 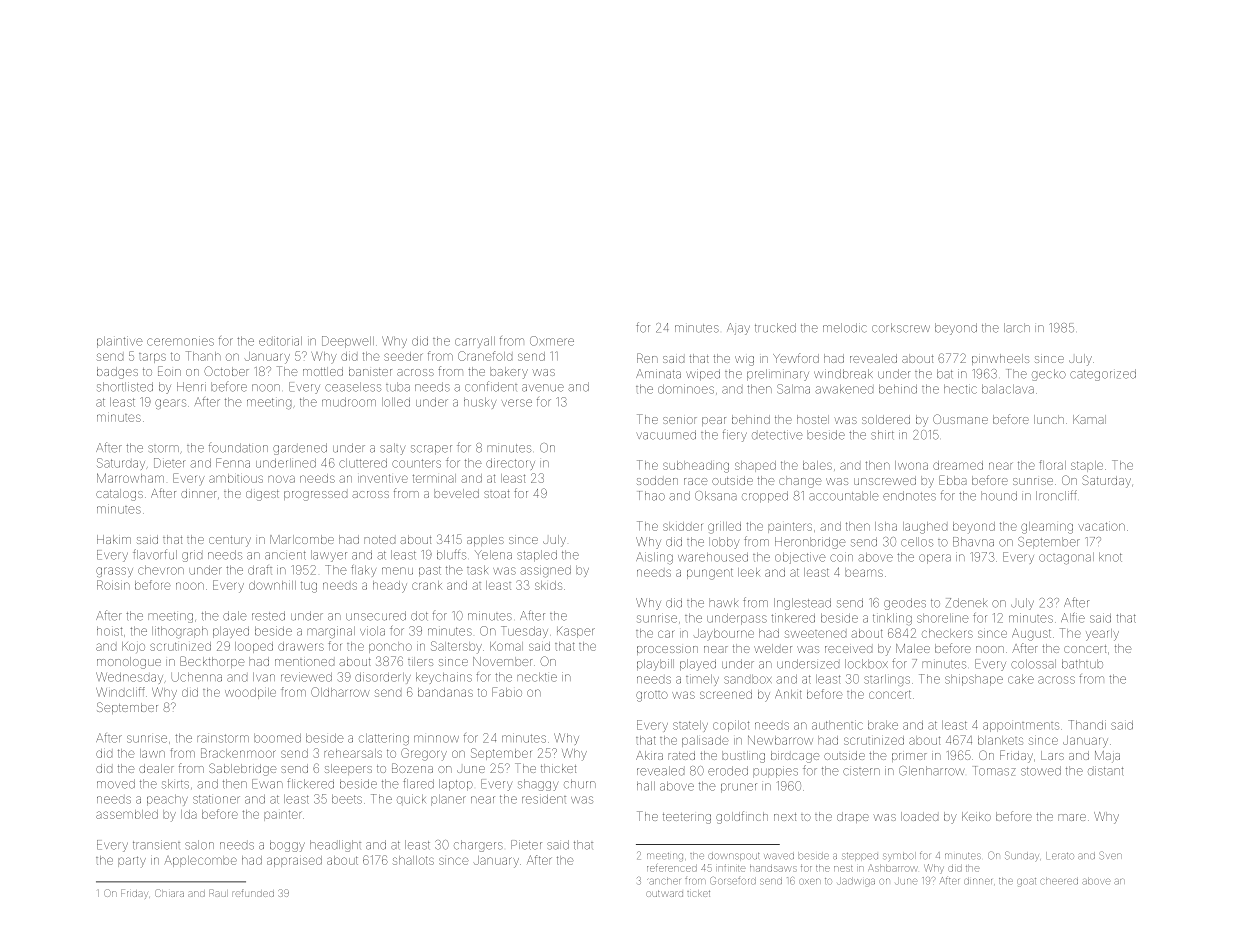 What do you see at coordinates (156, 845) in the screenshot?
I see `transient` at bounding box center [156, 845].
